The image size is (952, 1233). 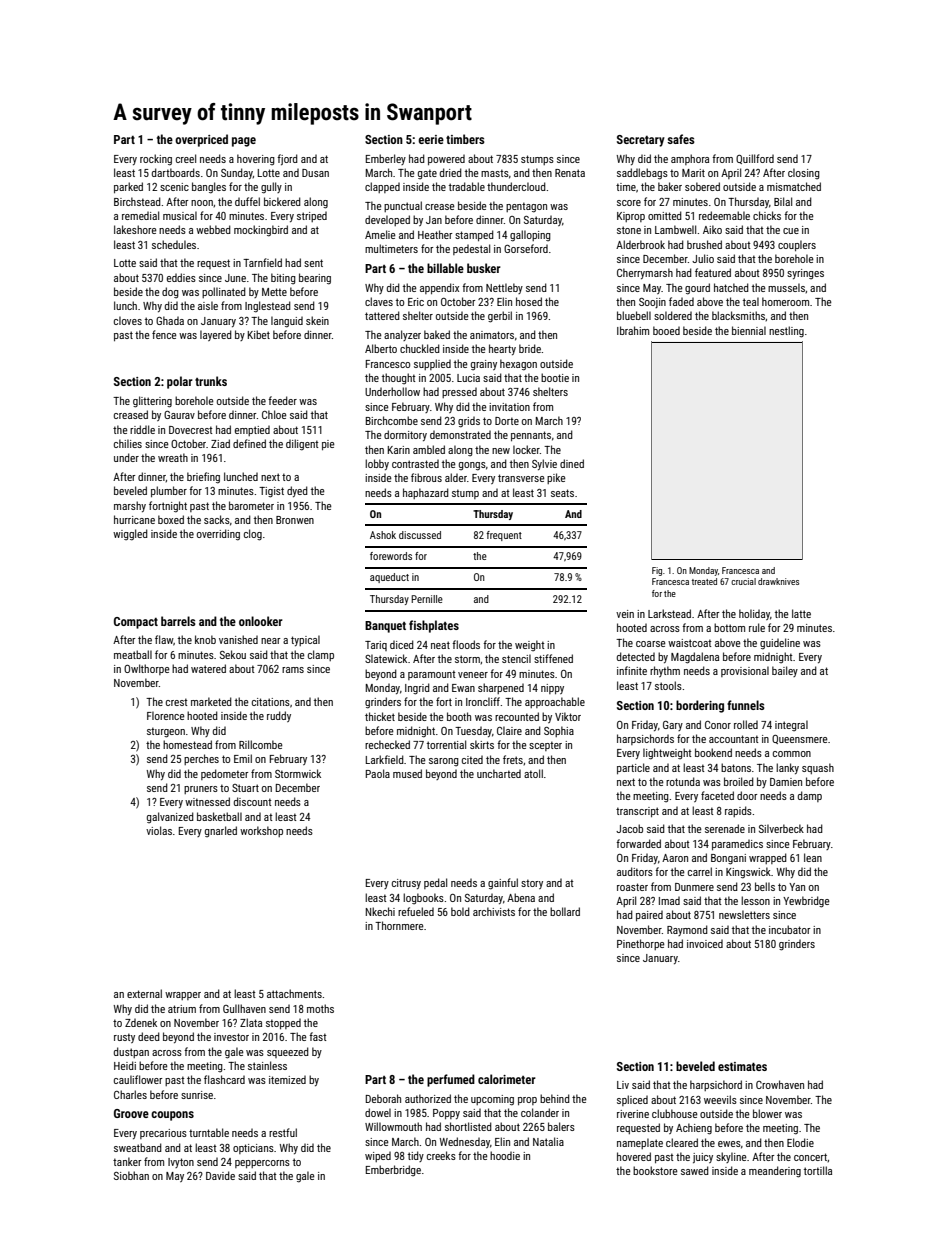 What do you see at coordinates (725, 828) in the screenshot?
I see `serenade` at bounding box center [725, 828].
